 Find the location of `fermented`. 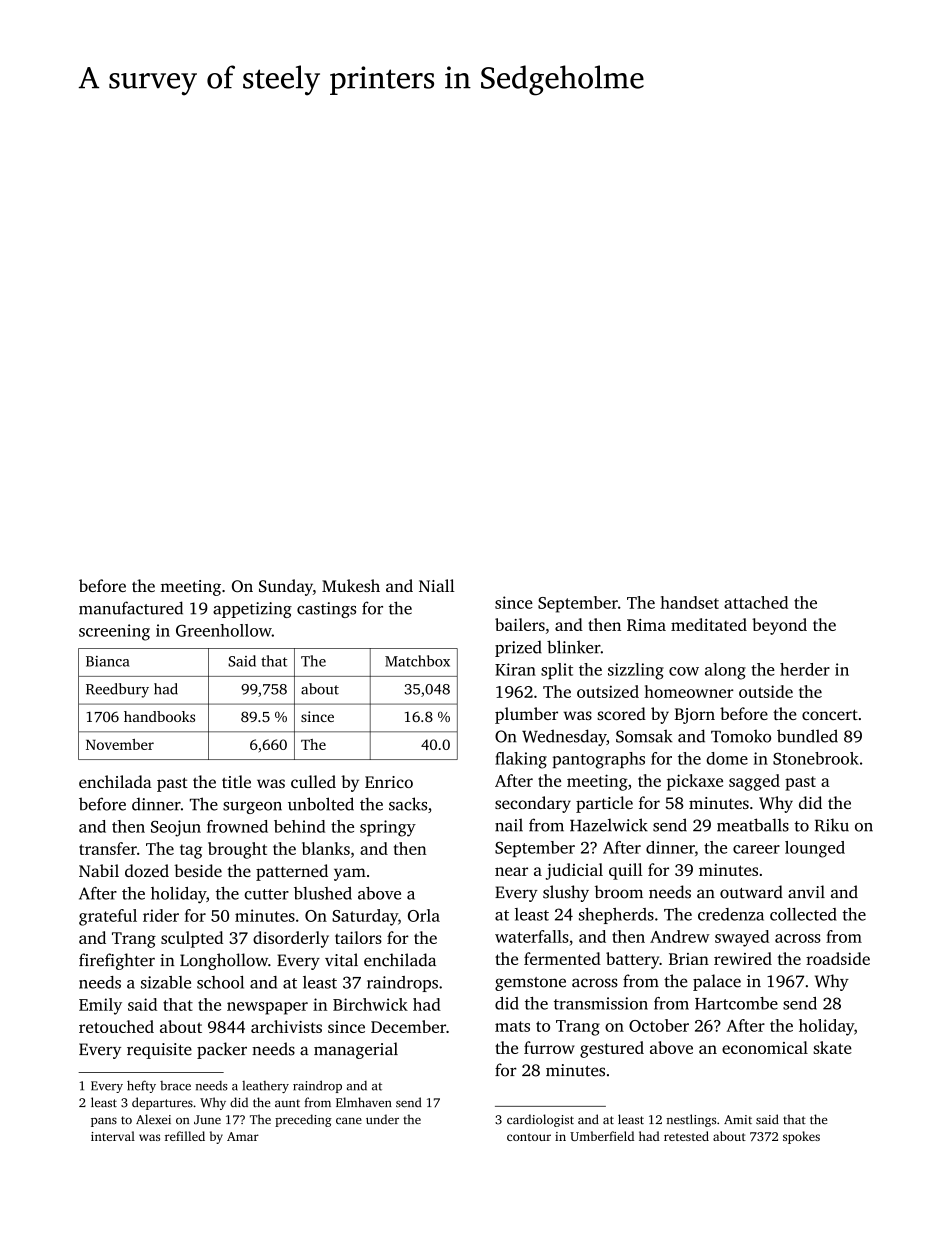

fermented is located at coordinates (562, 958).
